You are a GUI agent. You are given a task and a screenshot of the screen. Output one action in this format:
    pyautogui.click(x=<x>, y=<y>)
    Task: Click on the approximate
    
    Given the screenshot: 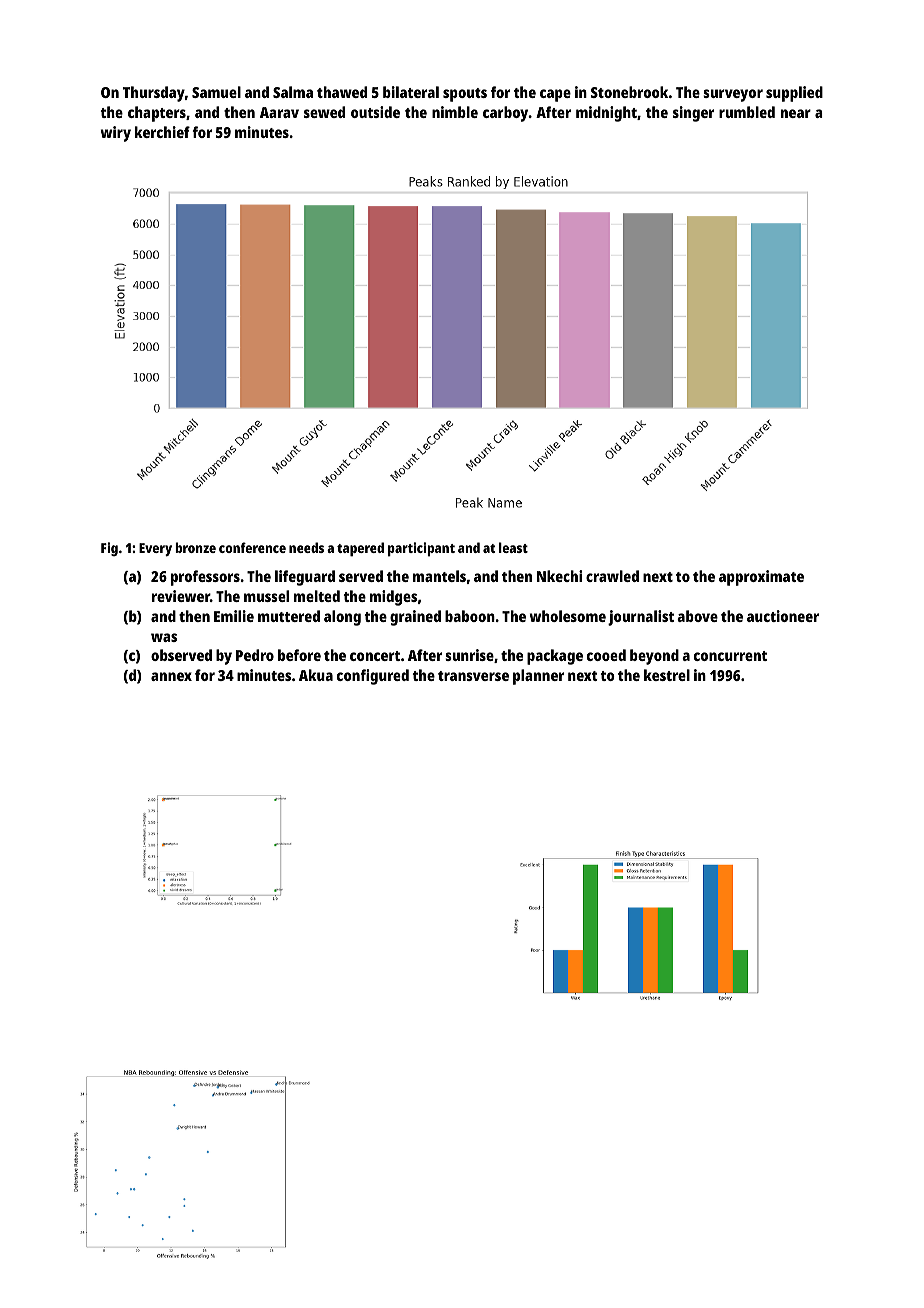 What is the action you would take?
    pyautogui.click(x=761, y=578)
